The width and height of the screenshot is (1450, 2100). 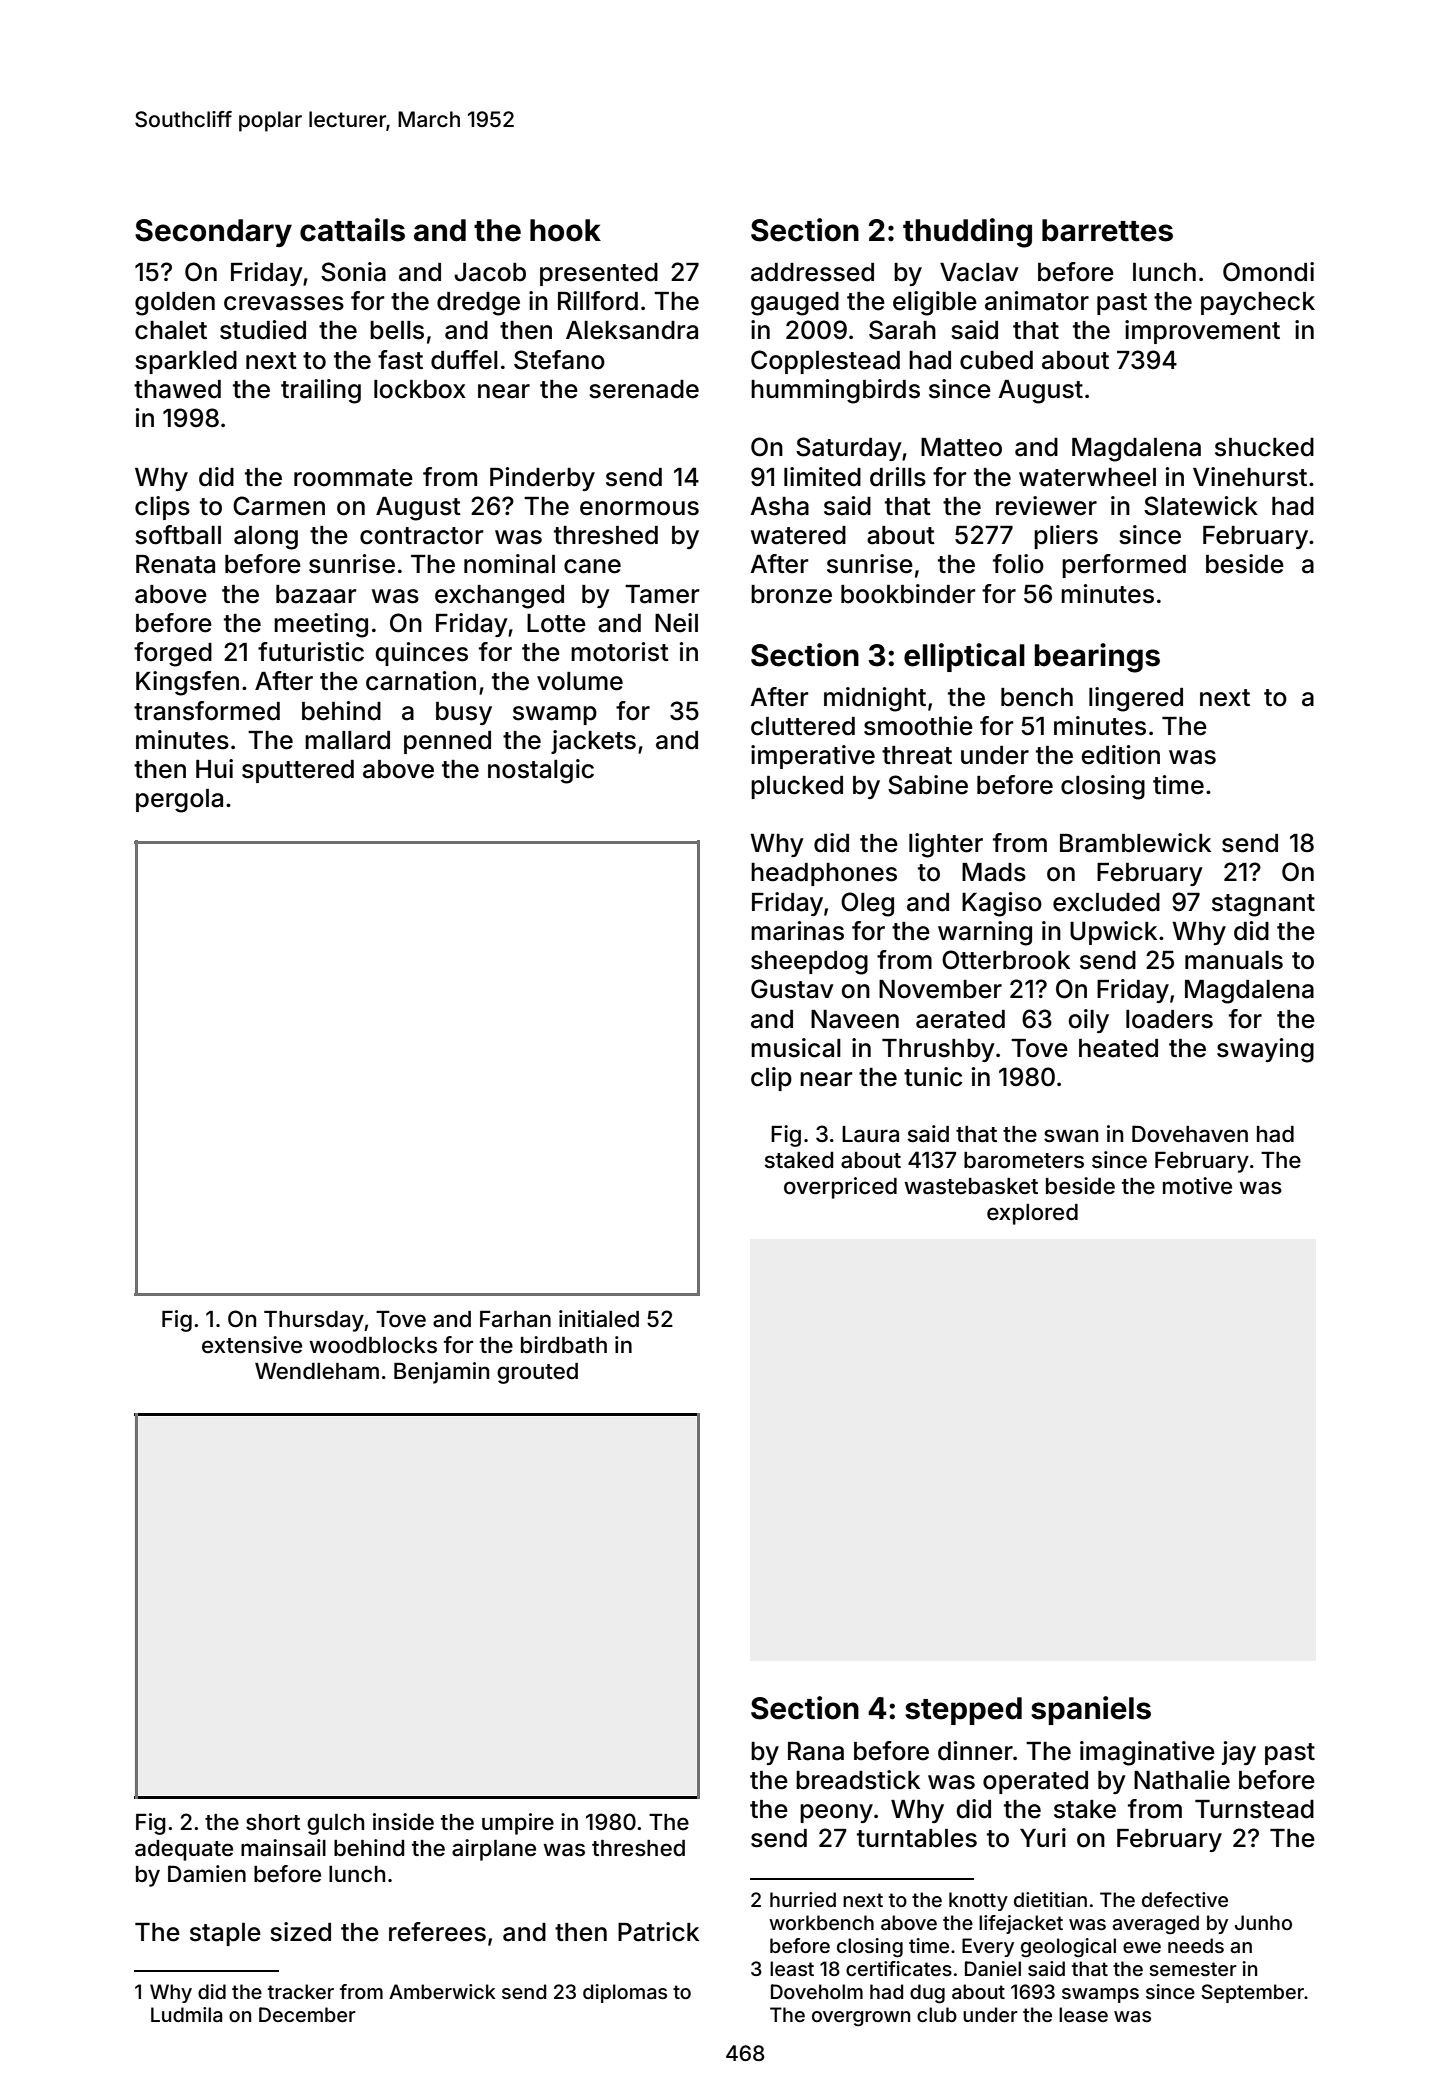 What do you see at coordinates (1083, 2014) in the screenshot?
I see `lease` at bounding box center [1083, 2014].
